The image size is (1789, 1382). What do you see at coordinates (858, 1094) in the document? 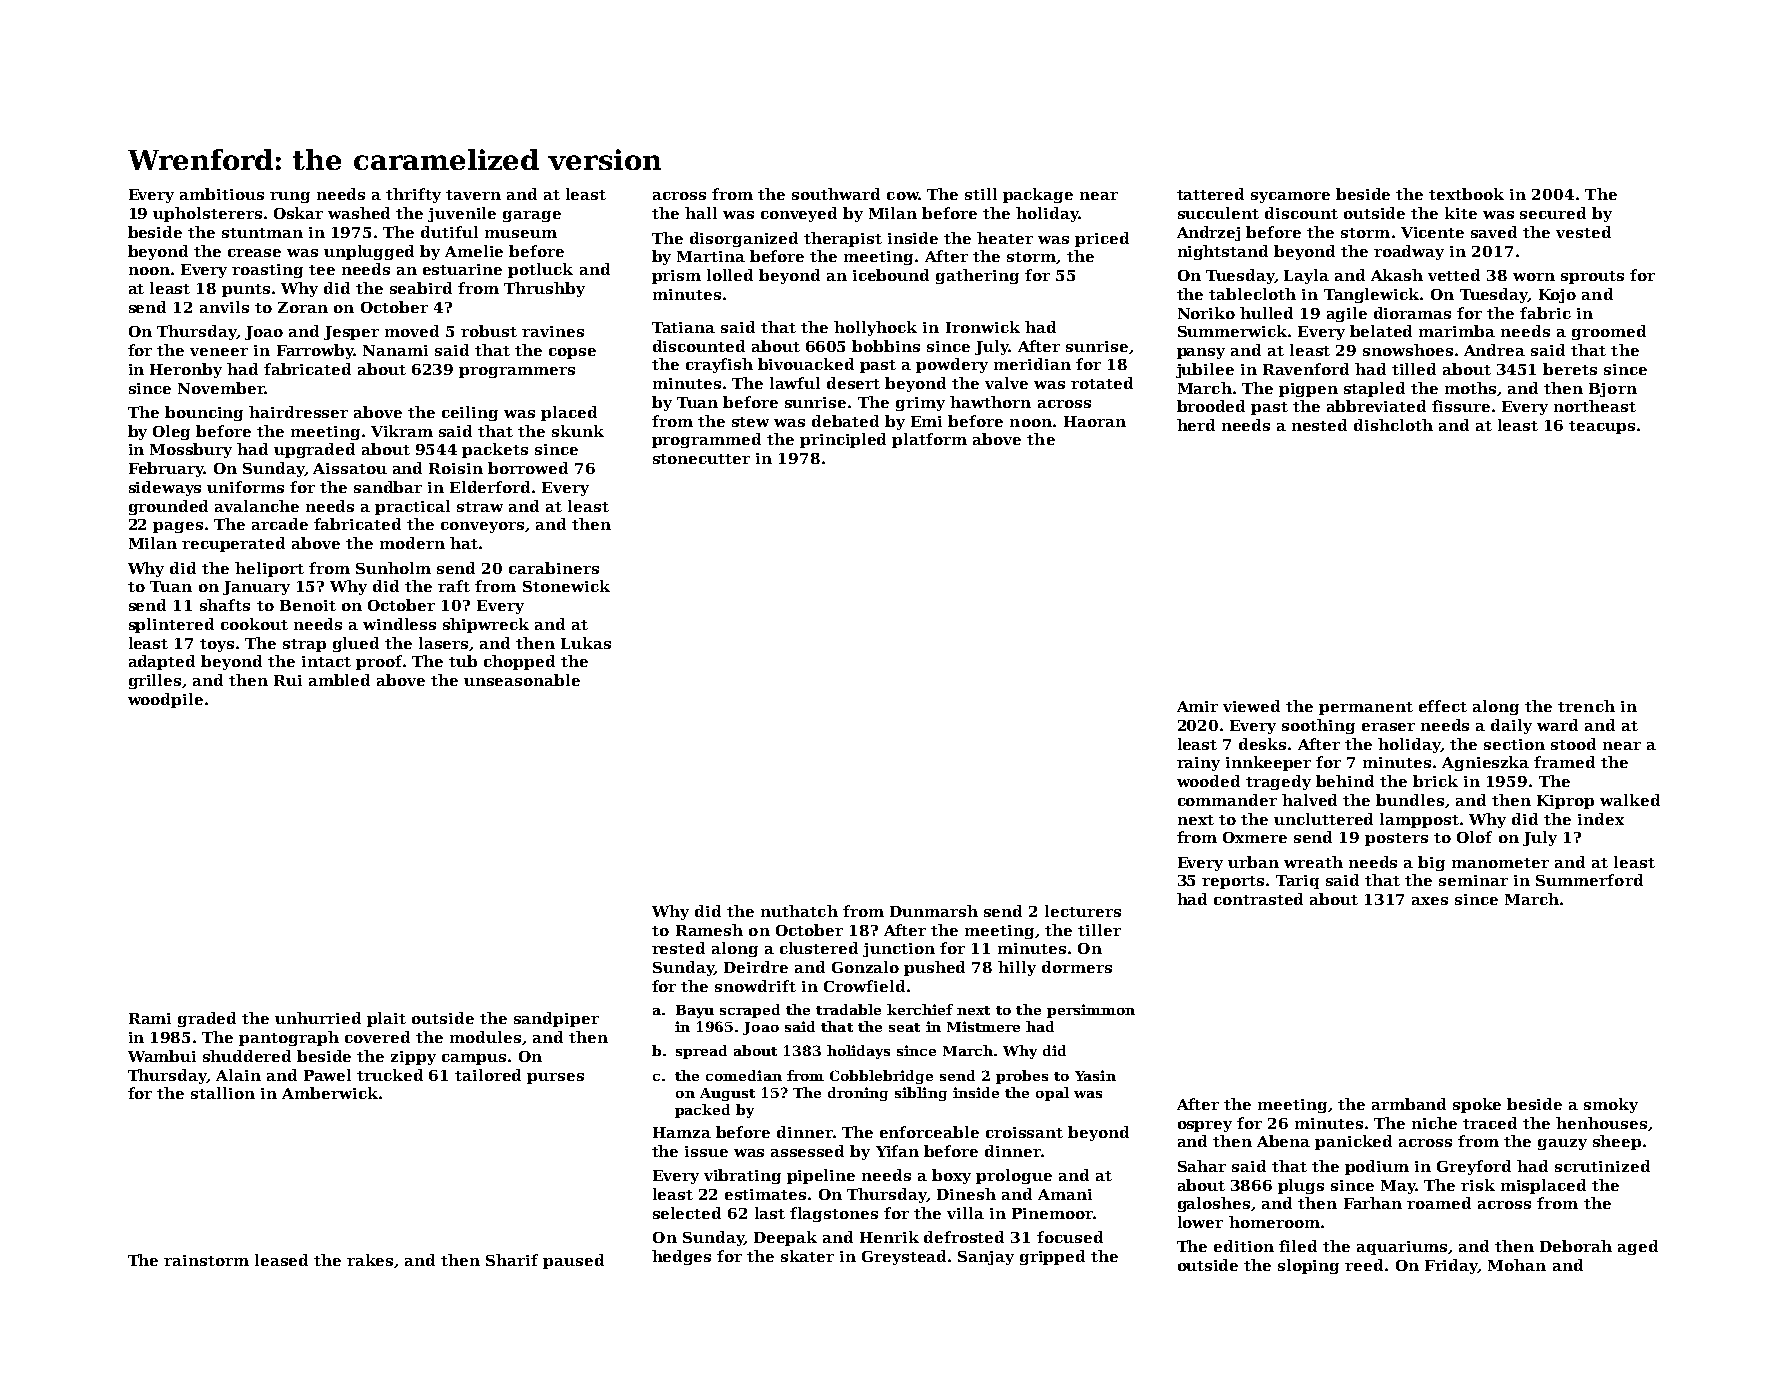
I see `droning` at bounding box center [858, 1094].
